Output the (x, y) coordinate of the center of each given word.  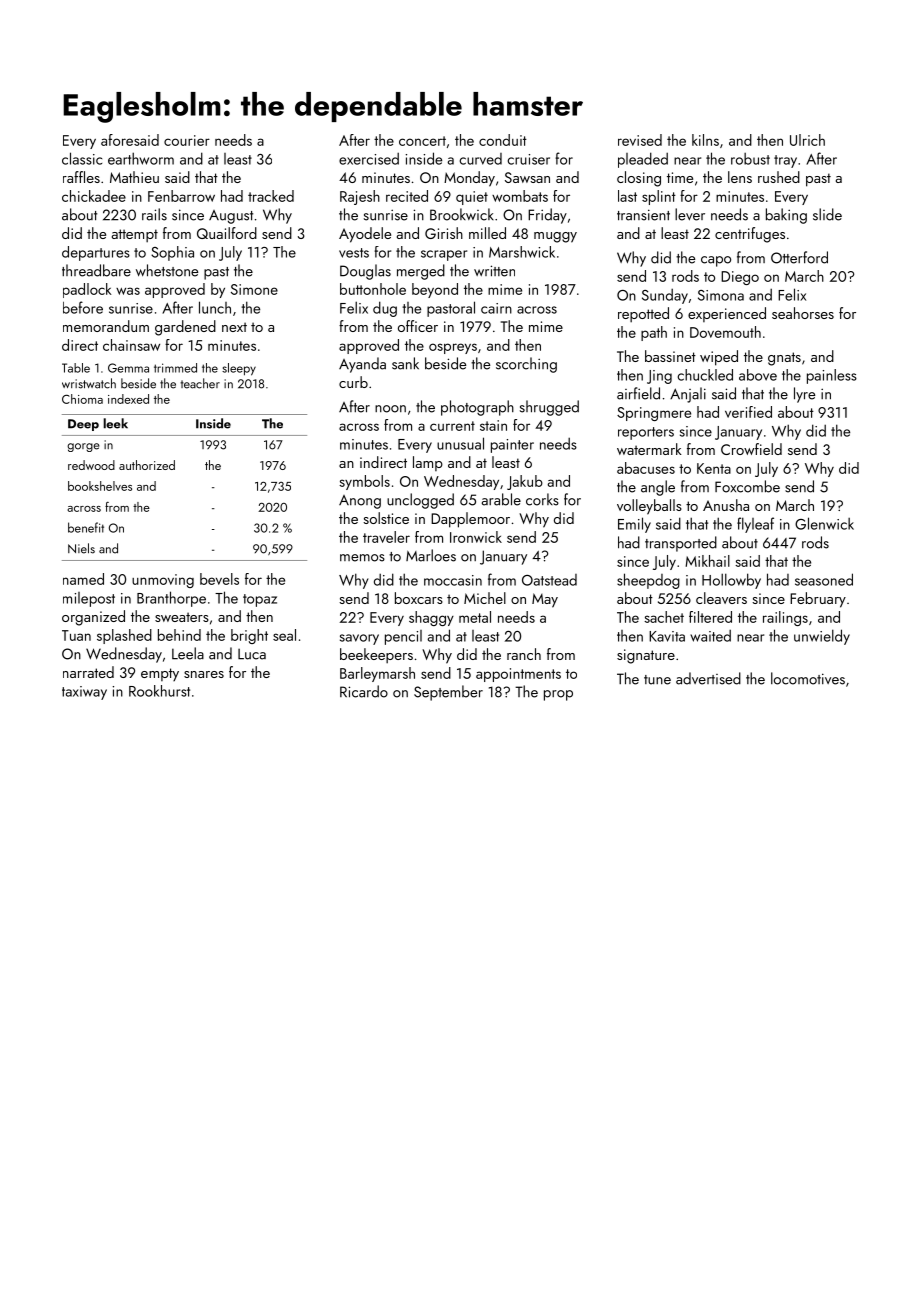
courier (187, 140)
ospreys (453, 348)
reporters (646, 433)
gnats (784, 359)
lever (690, 214)
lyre (804, 395)
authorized (147, 465)
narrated (88, 672)
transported (681, 544)
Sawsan (527, 177)
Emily (634, 525)
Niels (81, 548)
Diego (740, 278)
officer (418, 326)
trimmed (175, 368)
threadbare (96, 270)
